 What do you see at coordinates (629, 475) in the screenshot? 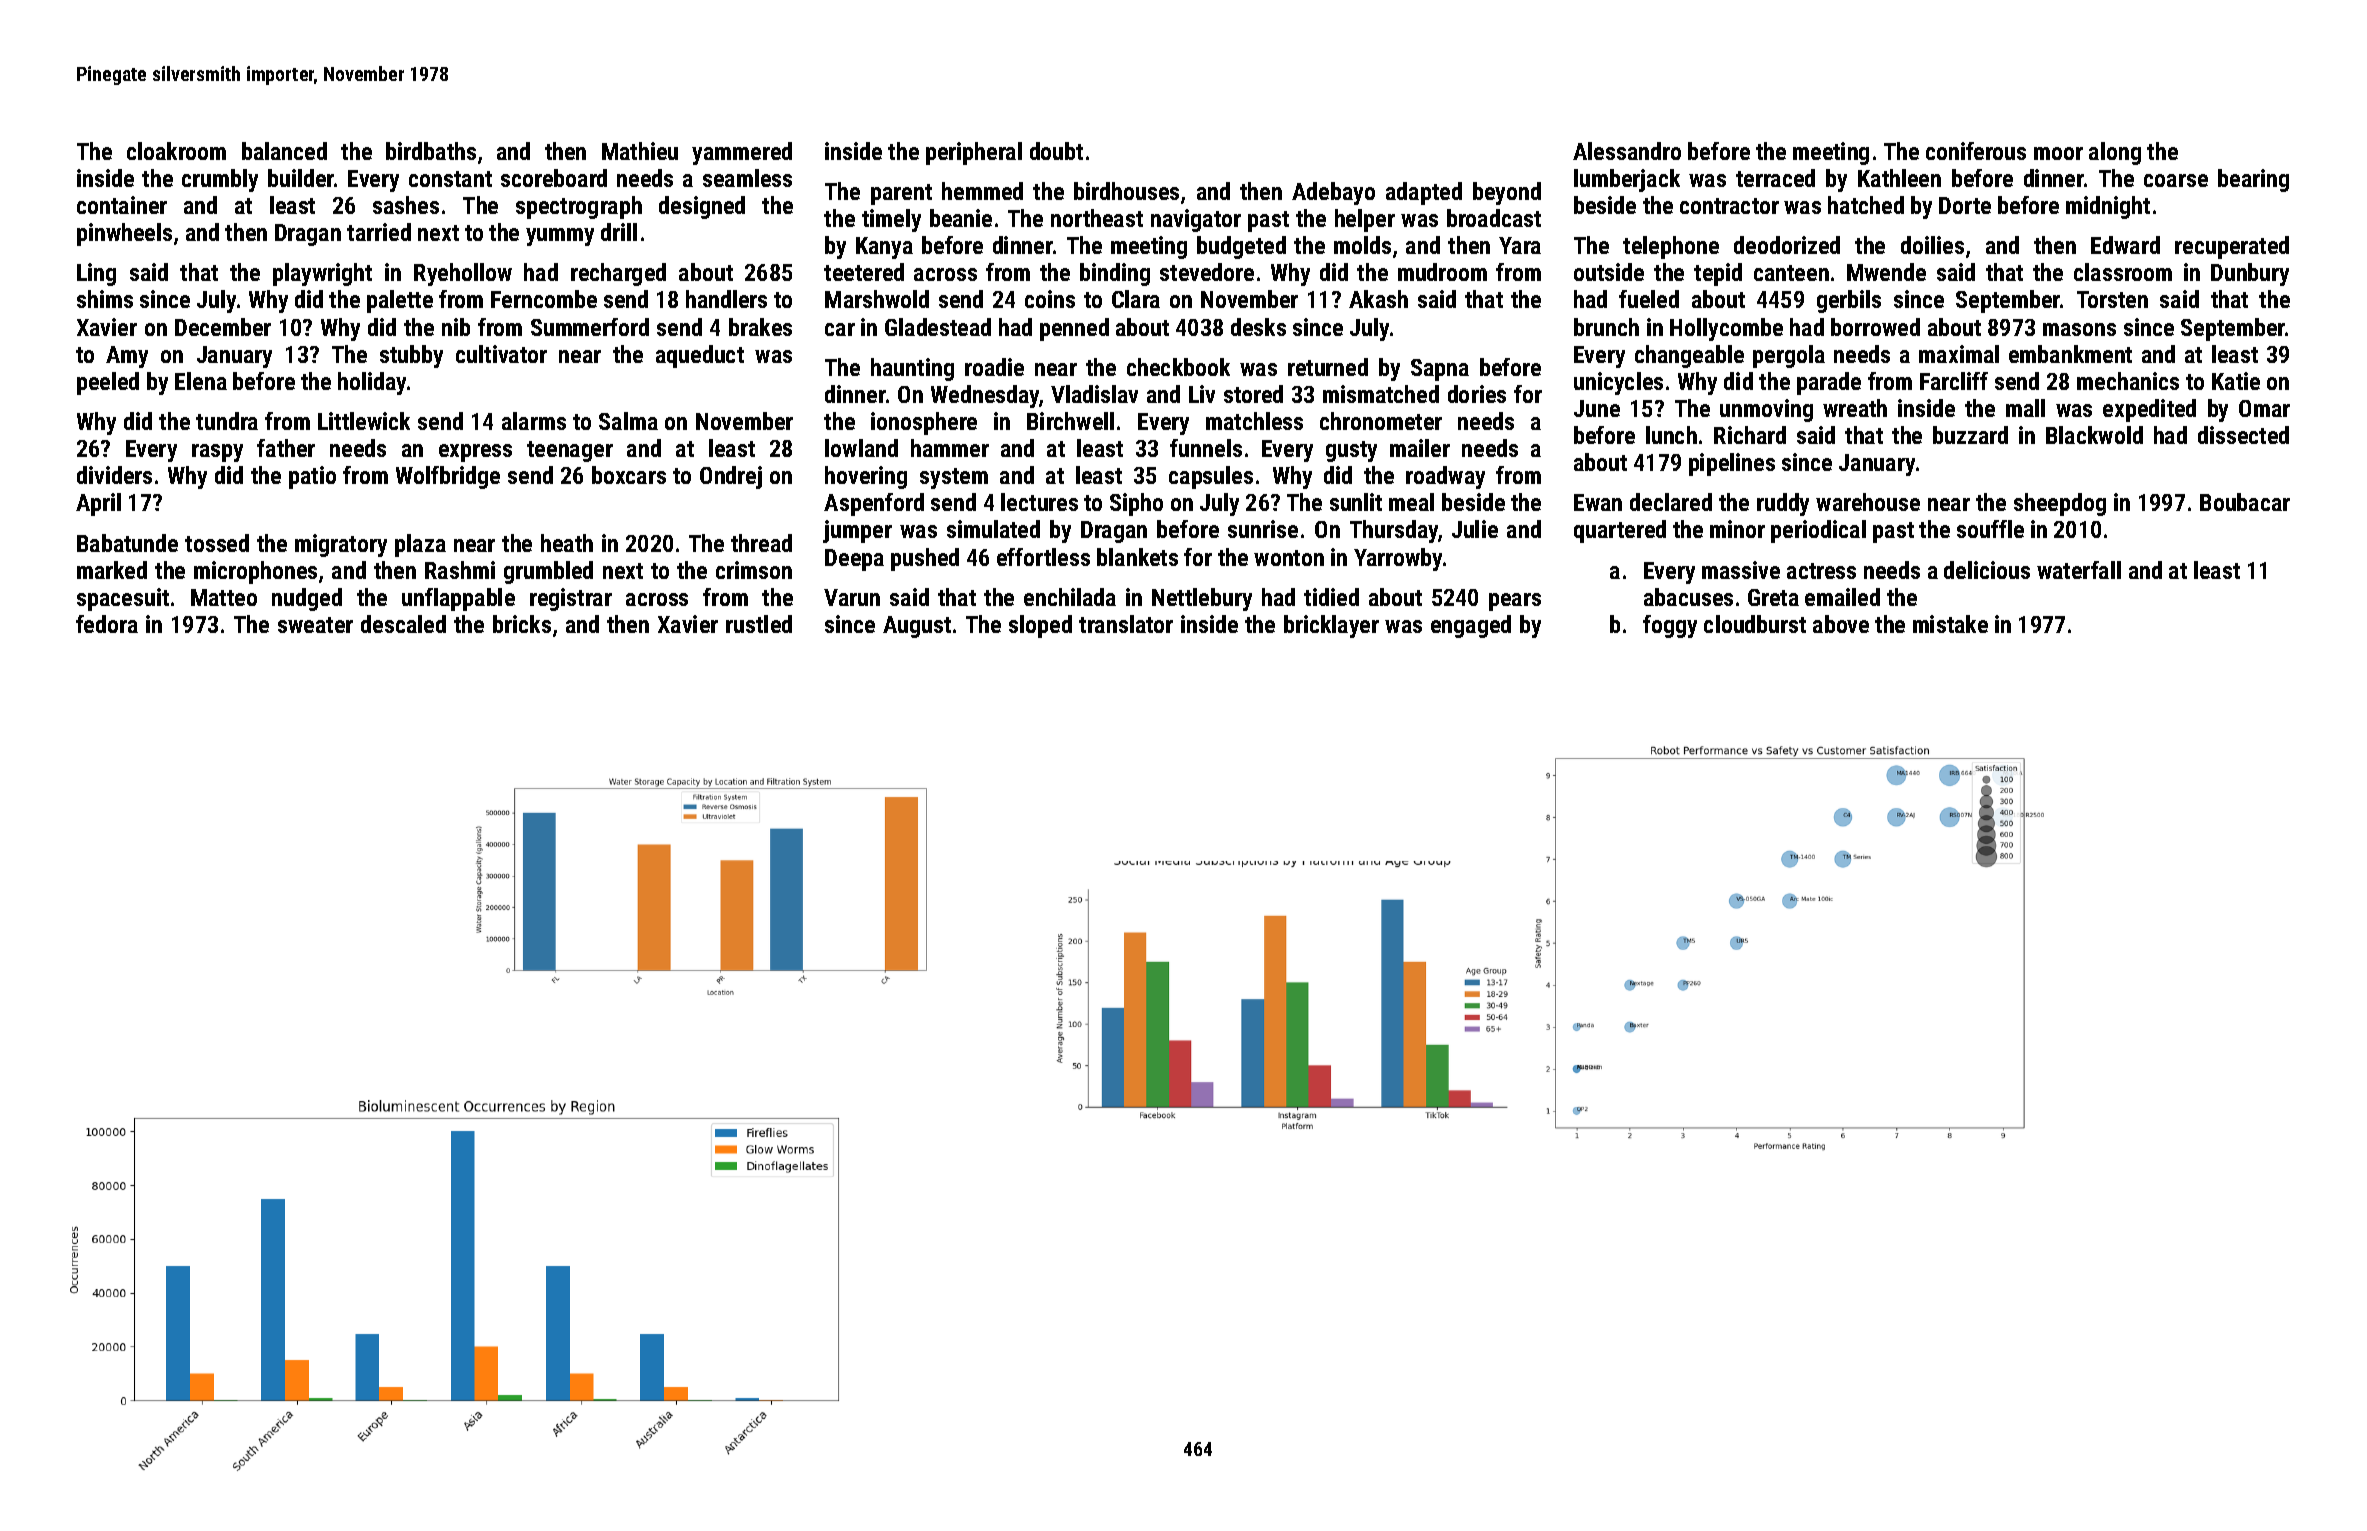
I see `boxcars` at bounding box center [629, 475].
